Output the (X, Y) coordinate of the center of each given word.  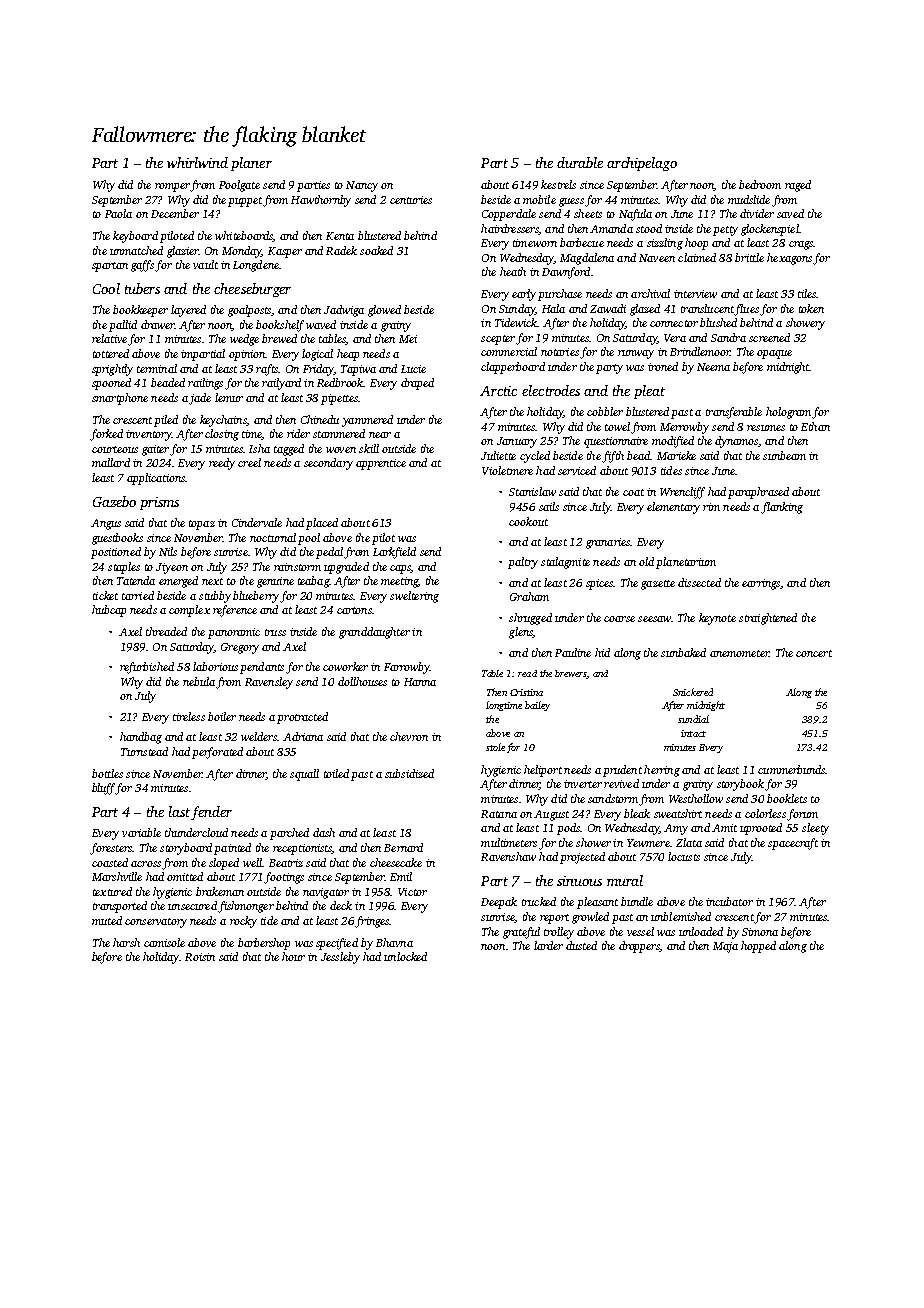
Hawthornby (321, 201)
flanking (782, 508)
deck (341, 905)
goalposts (249, 311)
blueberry (256, 597)
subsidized (409, 773)
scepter (498, 340)
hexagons (789, 259)
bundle (637, 901)
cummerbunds (791, 769)
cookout (528, 521)
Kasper (285, 252)
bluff (104, 789)
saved (790, 213)
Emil (401, 876)
